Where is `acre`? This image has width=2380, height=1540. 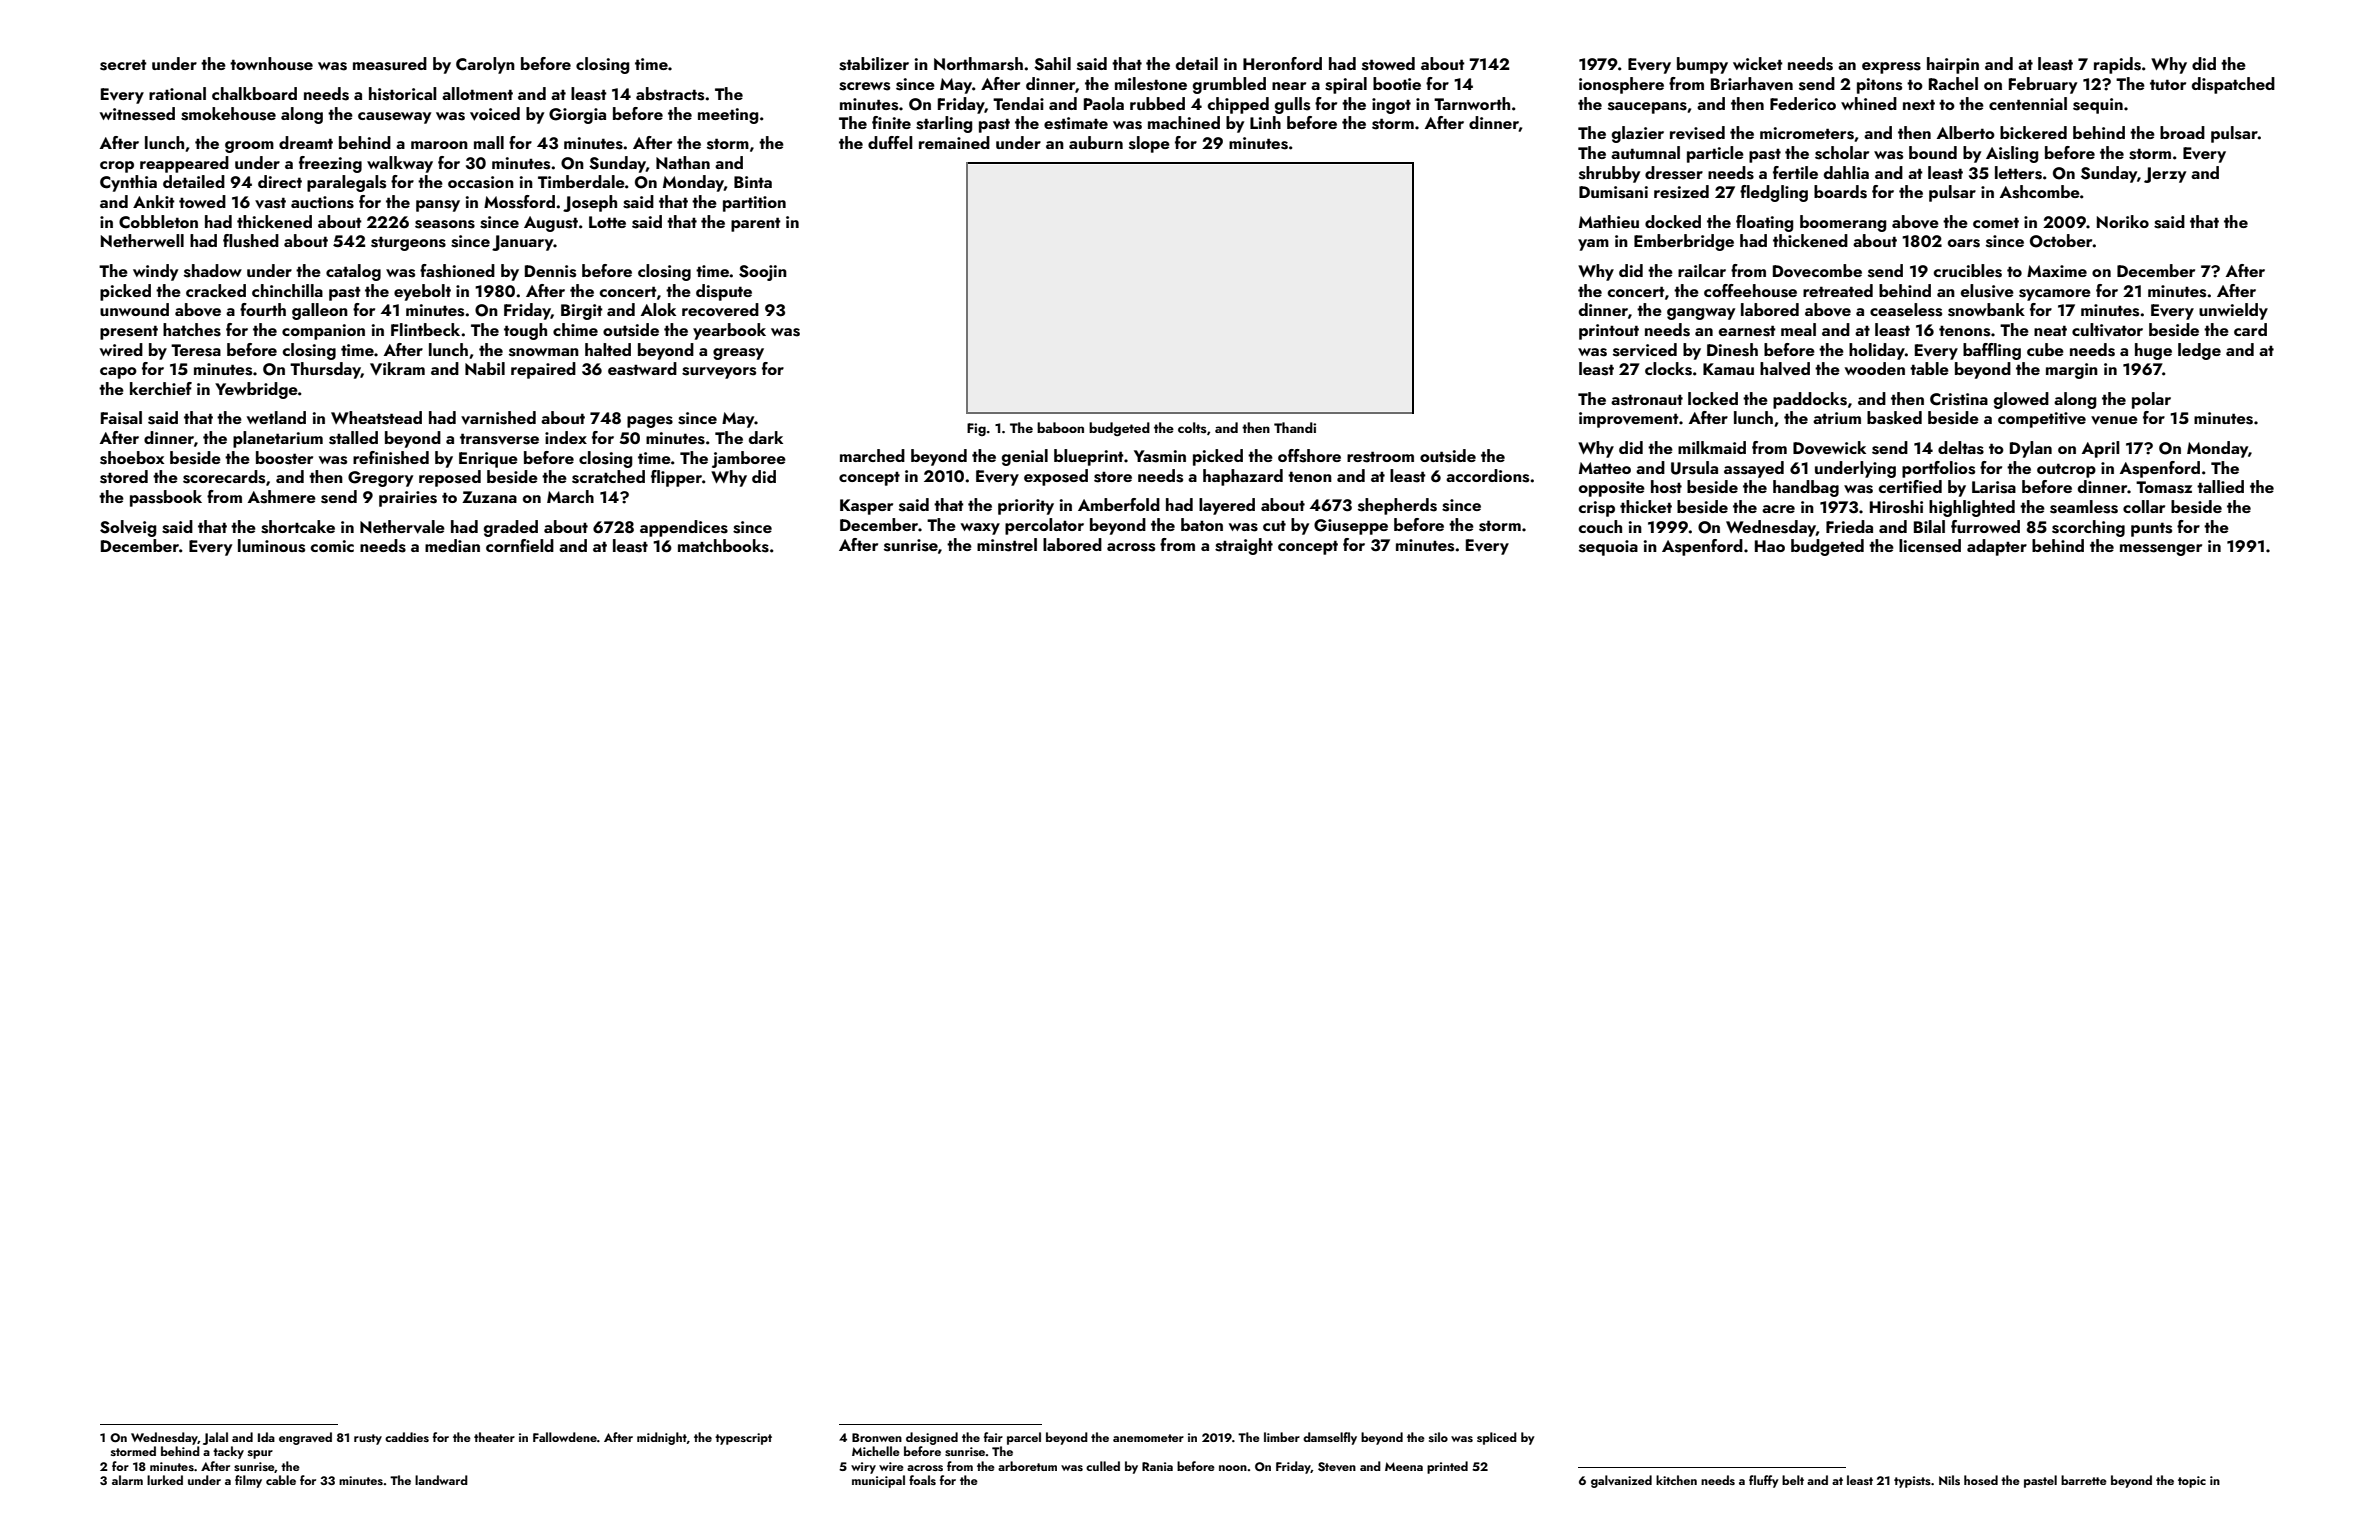 acre is located at coordinates (1778, 509).
